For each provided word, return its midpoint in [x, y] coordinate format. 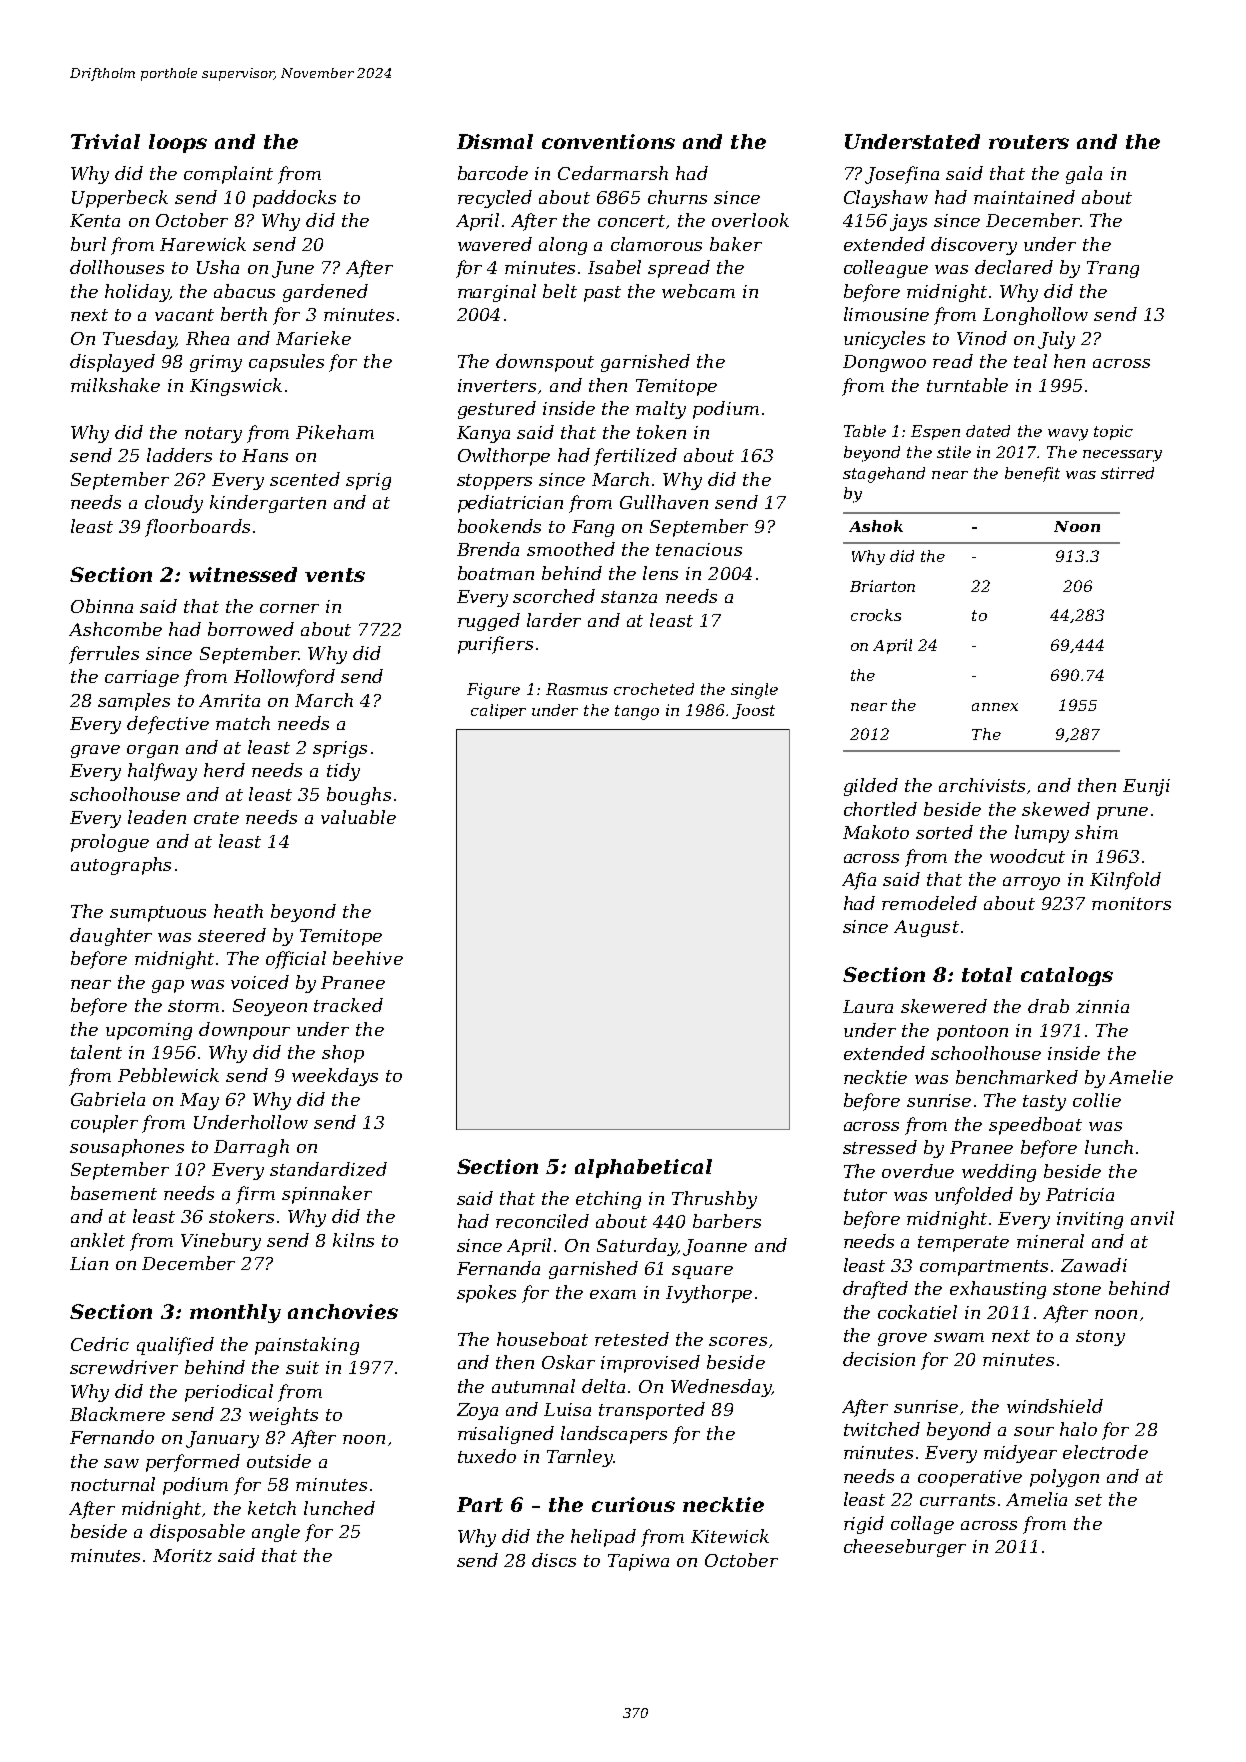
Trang [1113, 269]
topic [1113, 432]
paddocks [294, 199]
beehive [368, 958]
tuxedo [487, 1456]
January [222, 1439]
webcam [698, 291]
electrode [1105, 1452]
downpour [244, 1031]
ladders [179, 455]
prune [1122, 813]
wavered [495, 244]
